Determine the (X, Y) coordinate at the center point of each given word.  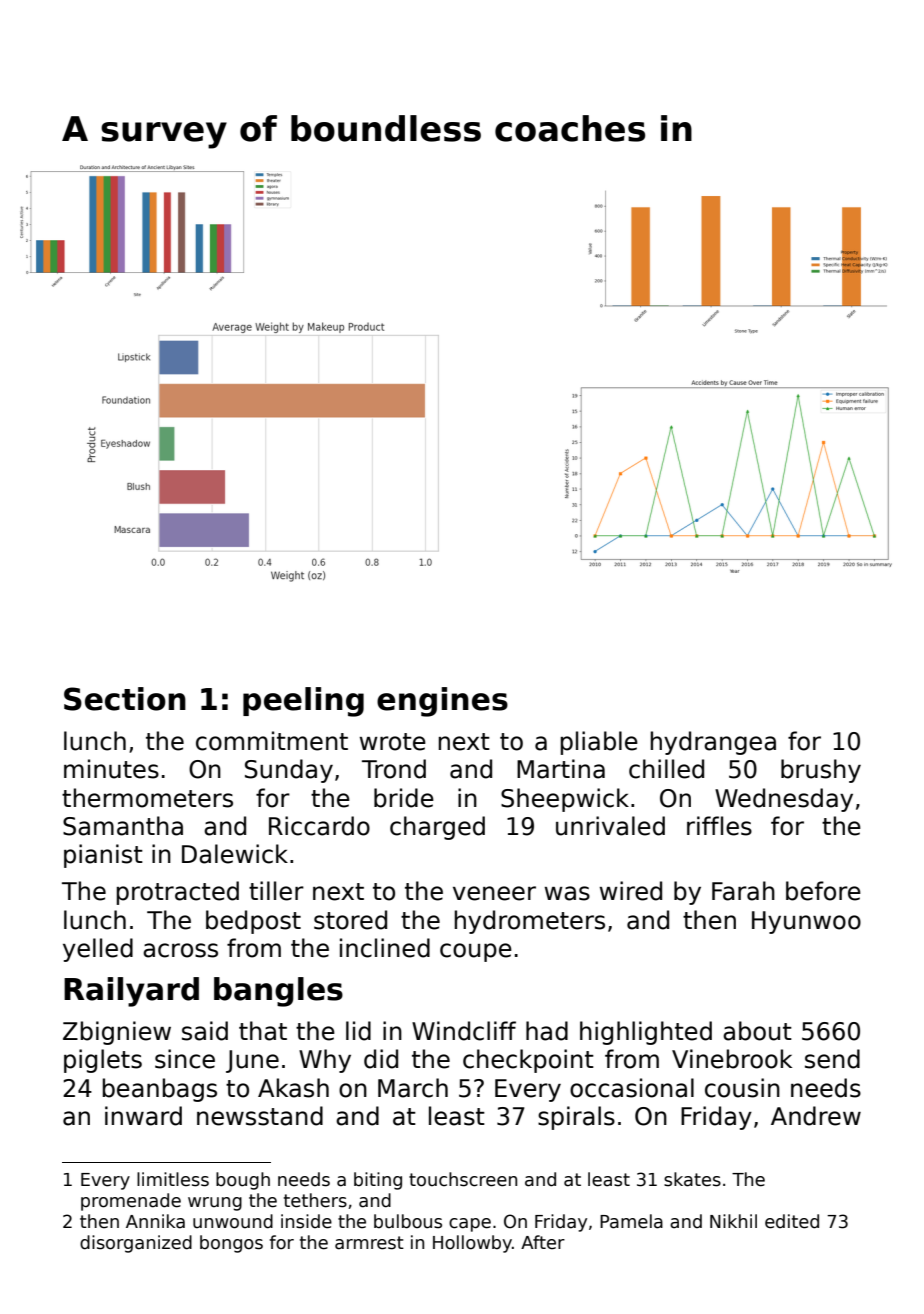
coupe (476, 952)
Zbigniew (117, 1033)
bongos (231, 1244)
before (823, 891)
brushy (821, 771)
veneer (494, 893)
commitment (272, 741)
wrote (393, 742)
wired (631, 891)
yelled (98, 950)
